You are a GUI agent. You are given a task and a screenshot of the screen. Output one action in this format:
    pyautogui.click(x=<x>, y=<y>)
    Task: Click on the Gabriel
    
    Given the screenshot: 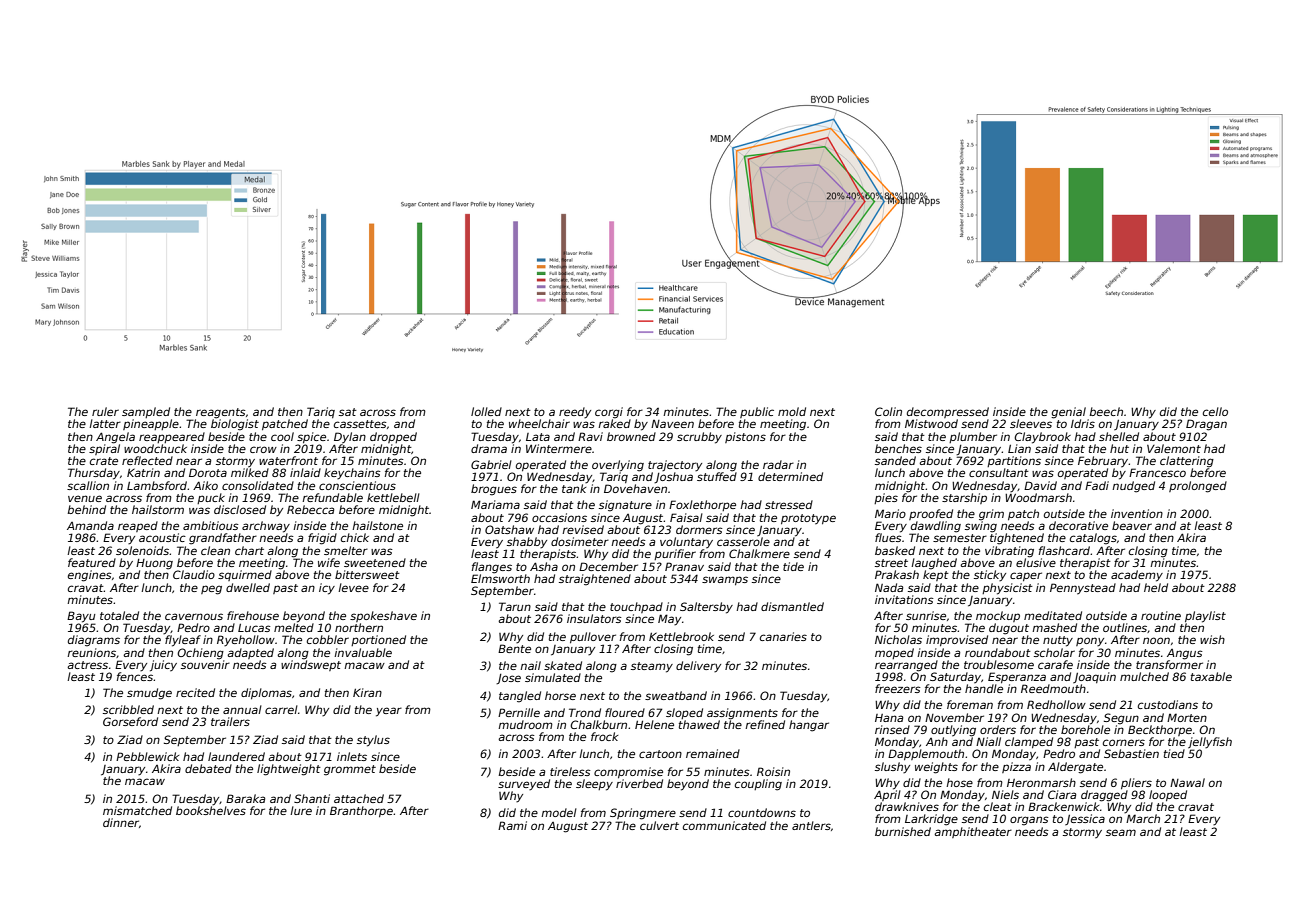 What is the action you would take?
    pyautogui.click(x=491, y=464)
